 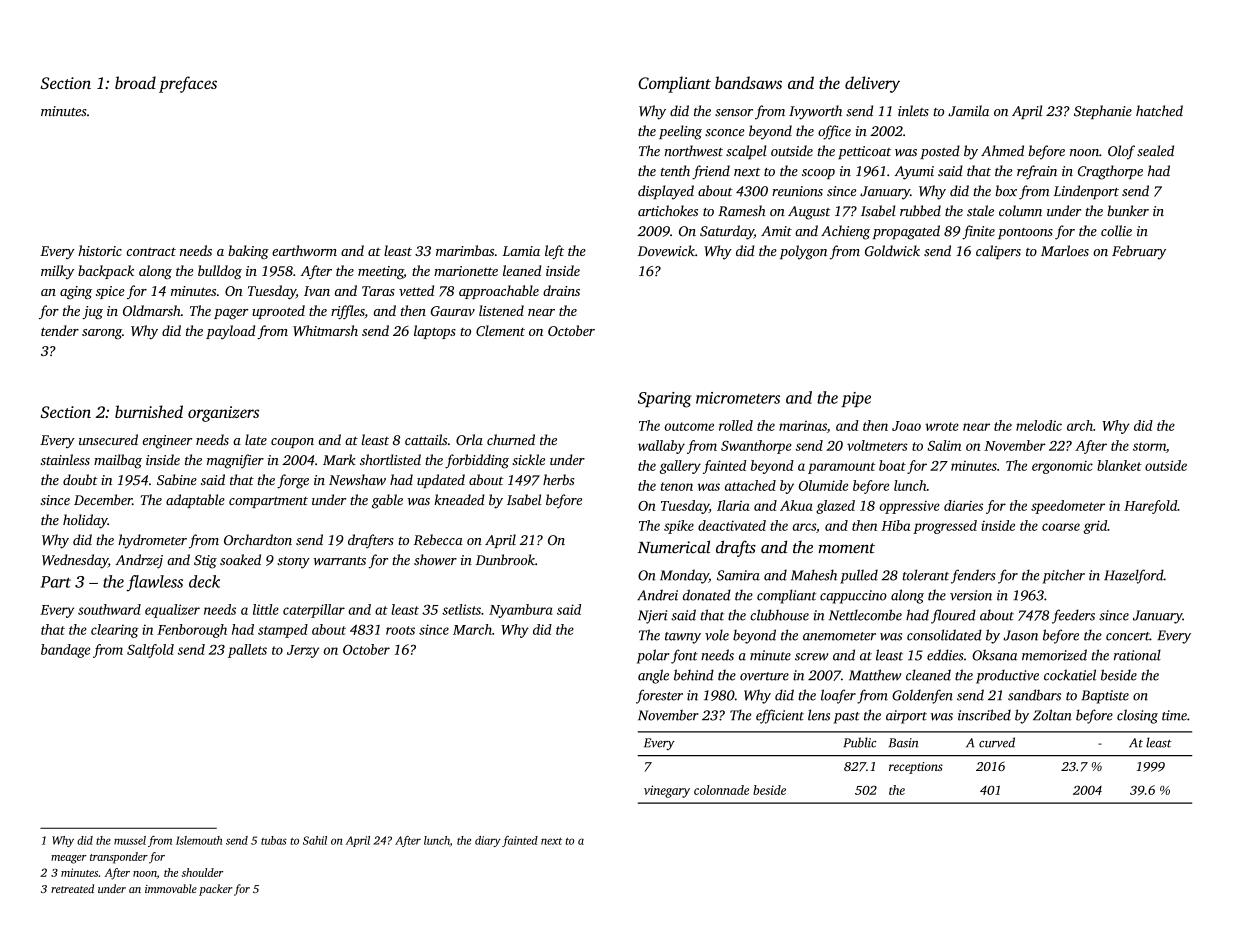 What do you see at coordinates (100, 250) in the document?
I see `historic` at bounding box center [100, 250].
